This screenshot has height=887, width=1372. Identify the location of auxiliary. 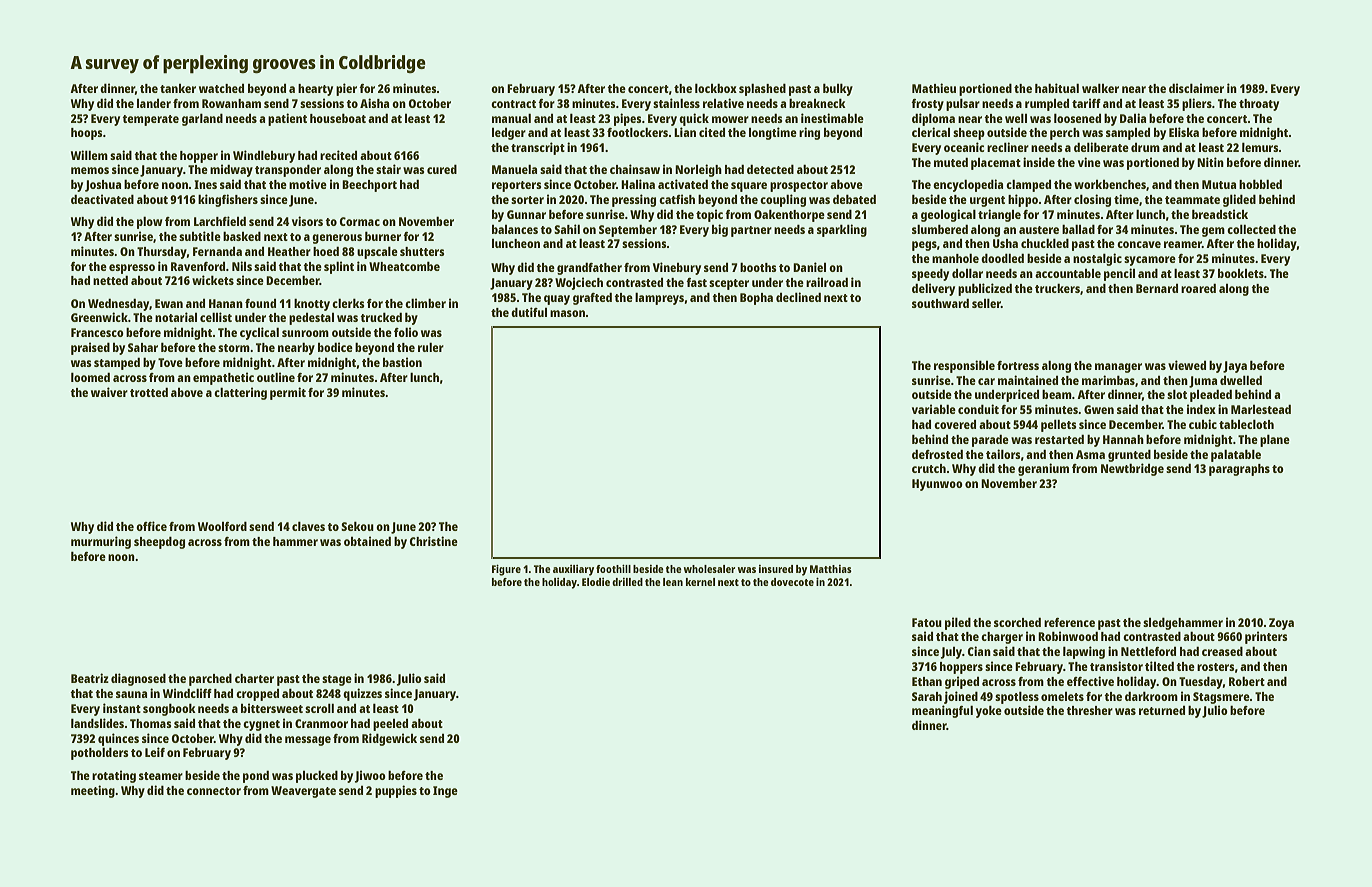
(573, 570).
